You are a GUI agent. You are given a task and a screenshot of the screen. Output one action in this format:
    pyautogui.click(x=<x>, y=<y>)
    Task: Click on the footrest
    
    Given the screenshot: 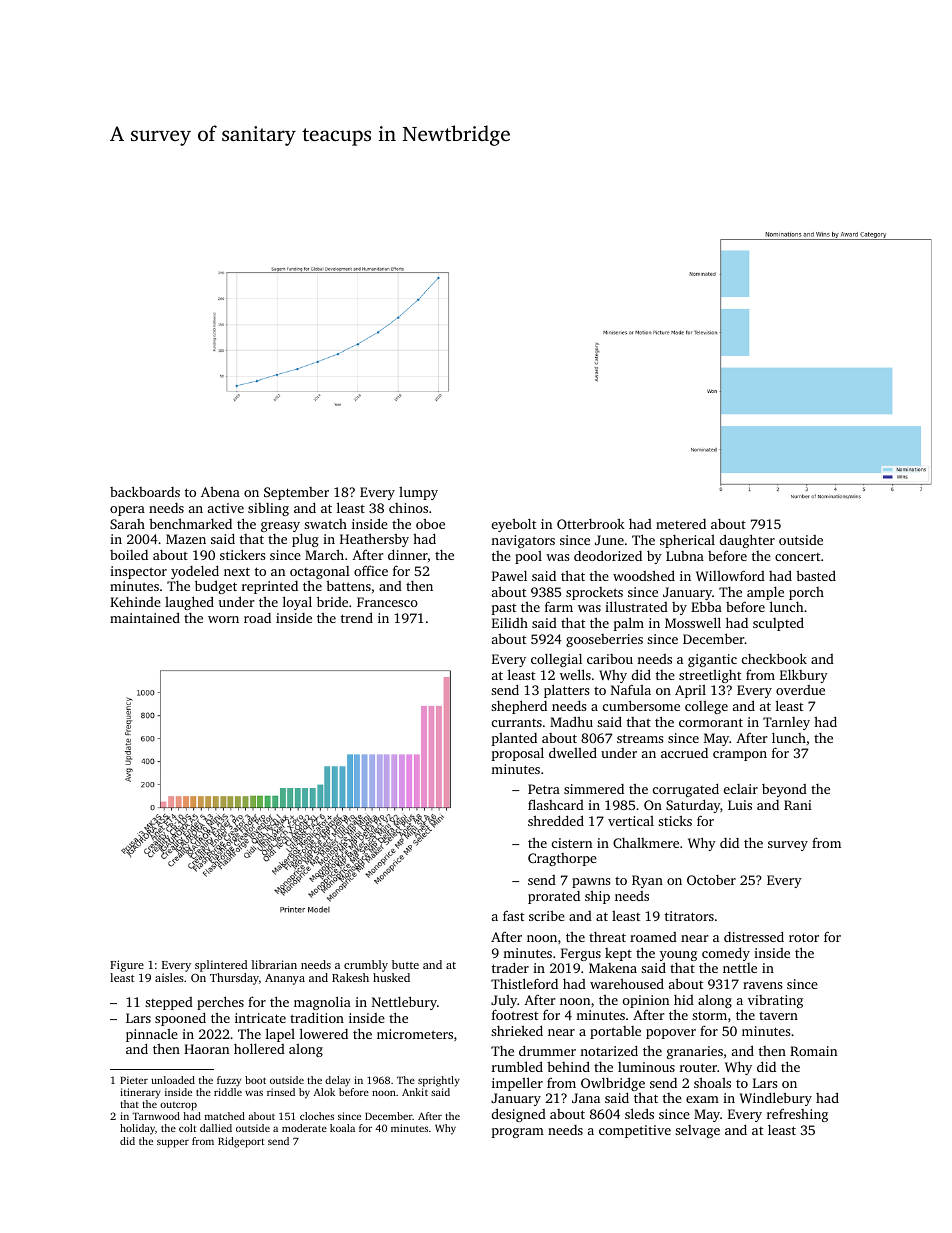 What is the action you would take?
    pyautogui.click(x=515, y=1014)
